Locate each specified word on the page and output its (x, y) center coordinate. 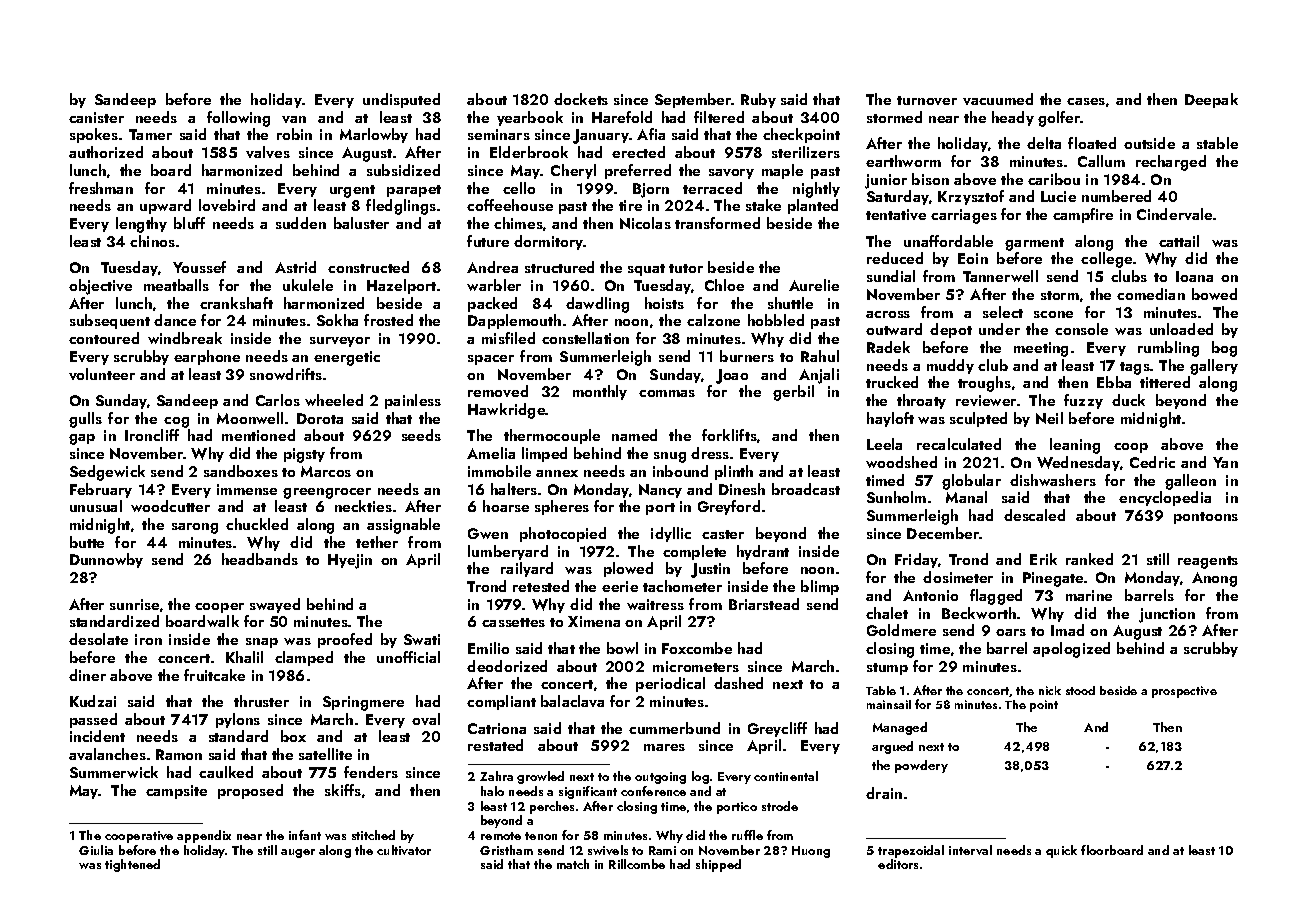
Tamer (150, 134)
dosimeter (958, 577)
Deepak (1211, 100)
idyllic (671, 534)
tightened (132, 865)
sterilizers (806, 152)
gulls (85, 420)
